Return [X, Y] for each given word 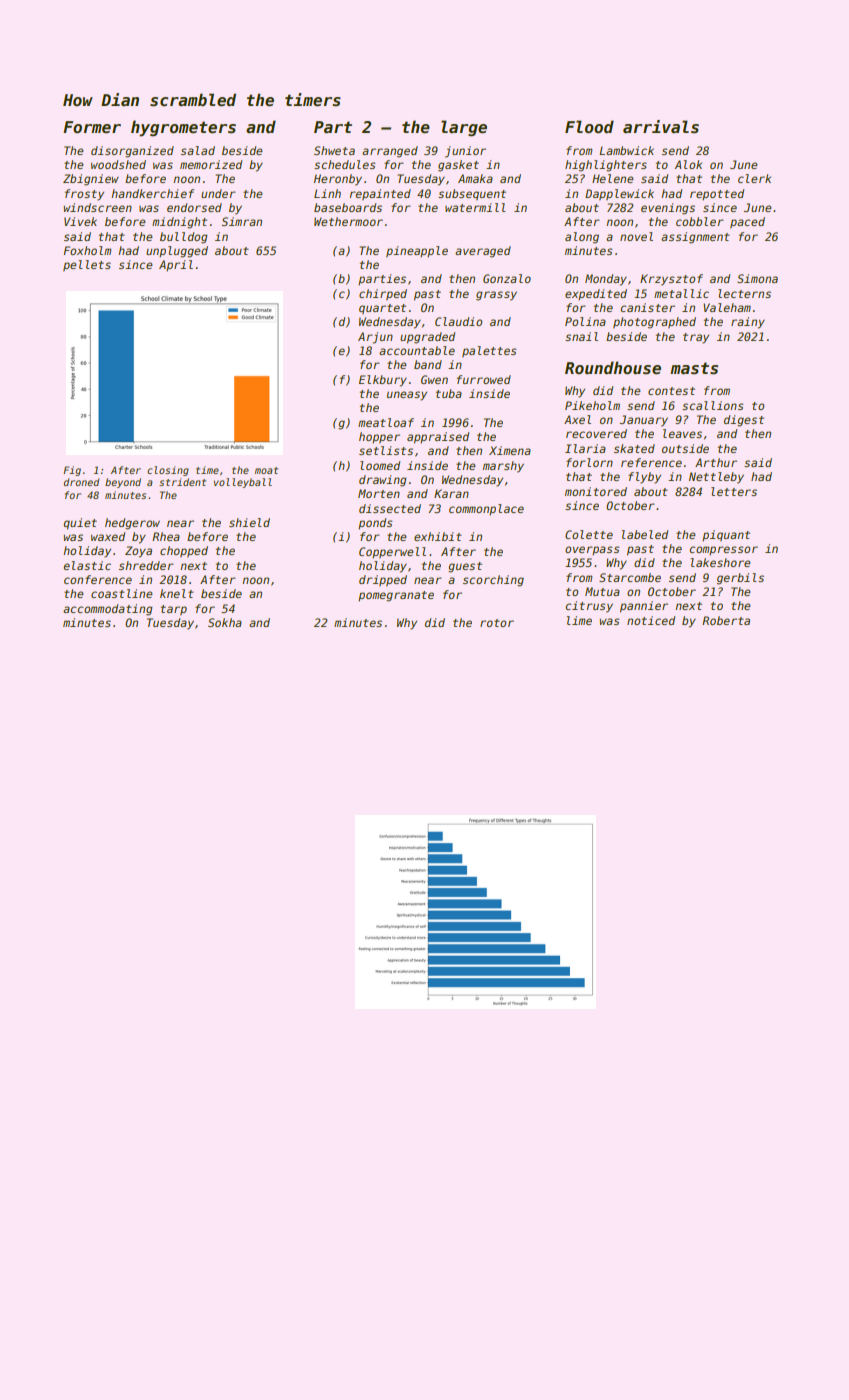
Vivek [80, 221]
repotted [717, 194]
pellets [87, 266]
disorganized [132, 152]
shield [249, 522]
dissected [390, 508]
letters [734, 491]
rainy [748, 323]
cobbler [700, 221]
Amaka [475, 178]
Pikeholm [592, 405]
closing [168, 471]
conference [98, 579]
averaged [483, 252]
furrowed [484, 379]
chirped [383, 295]
